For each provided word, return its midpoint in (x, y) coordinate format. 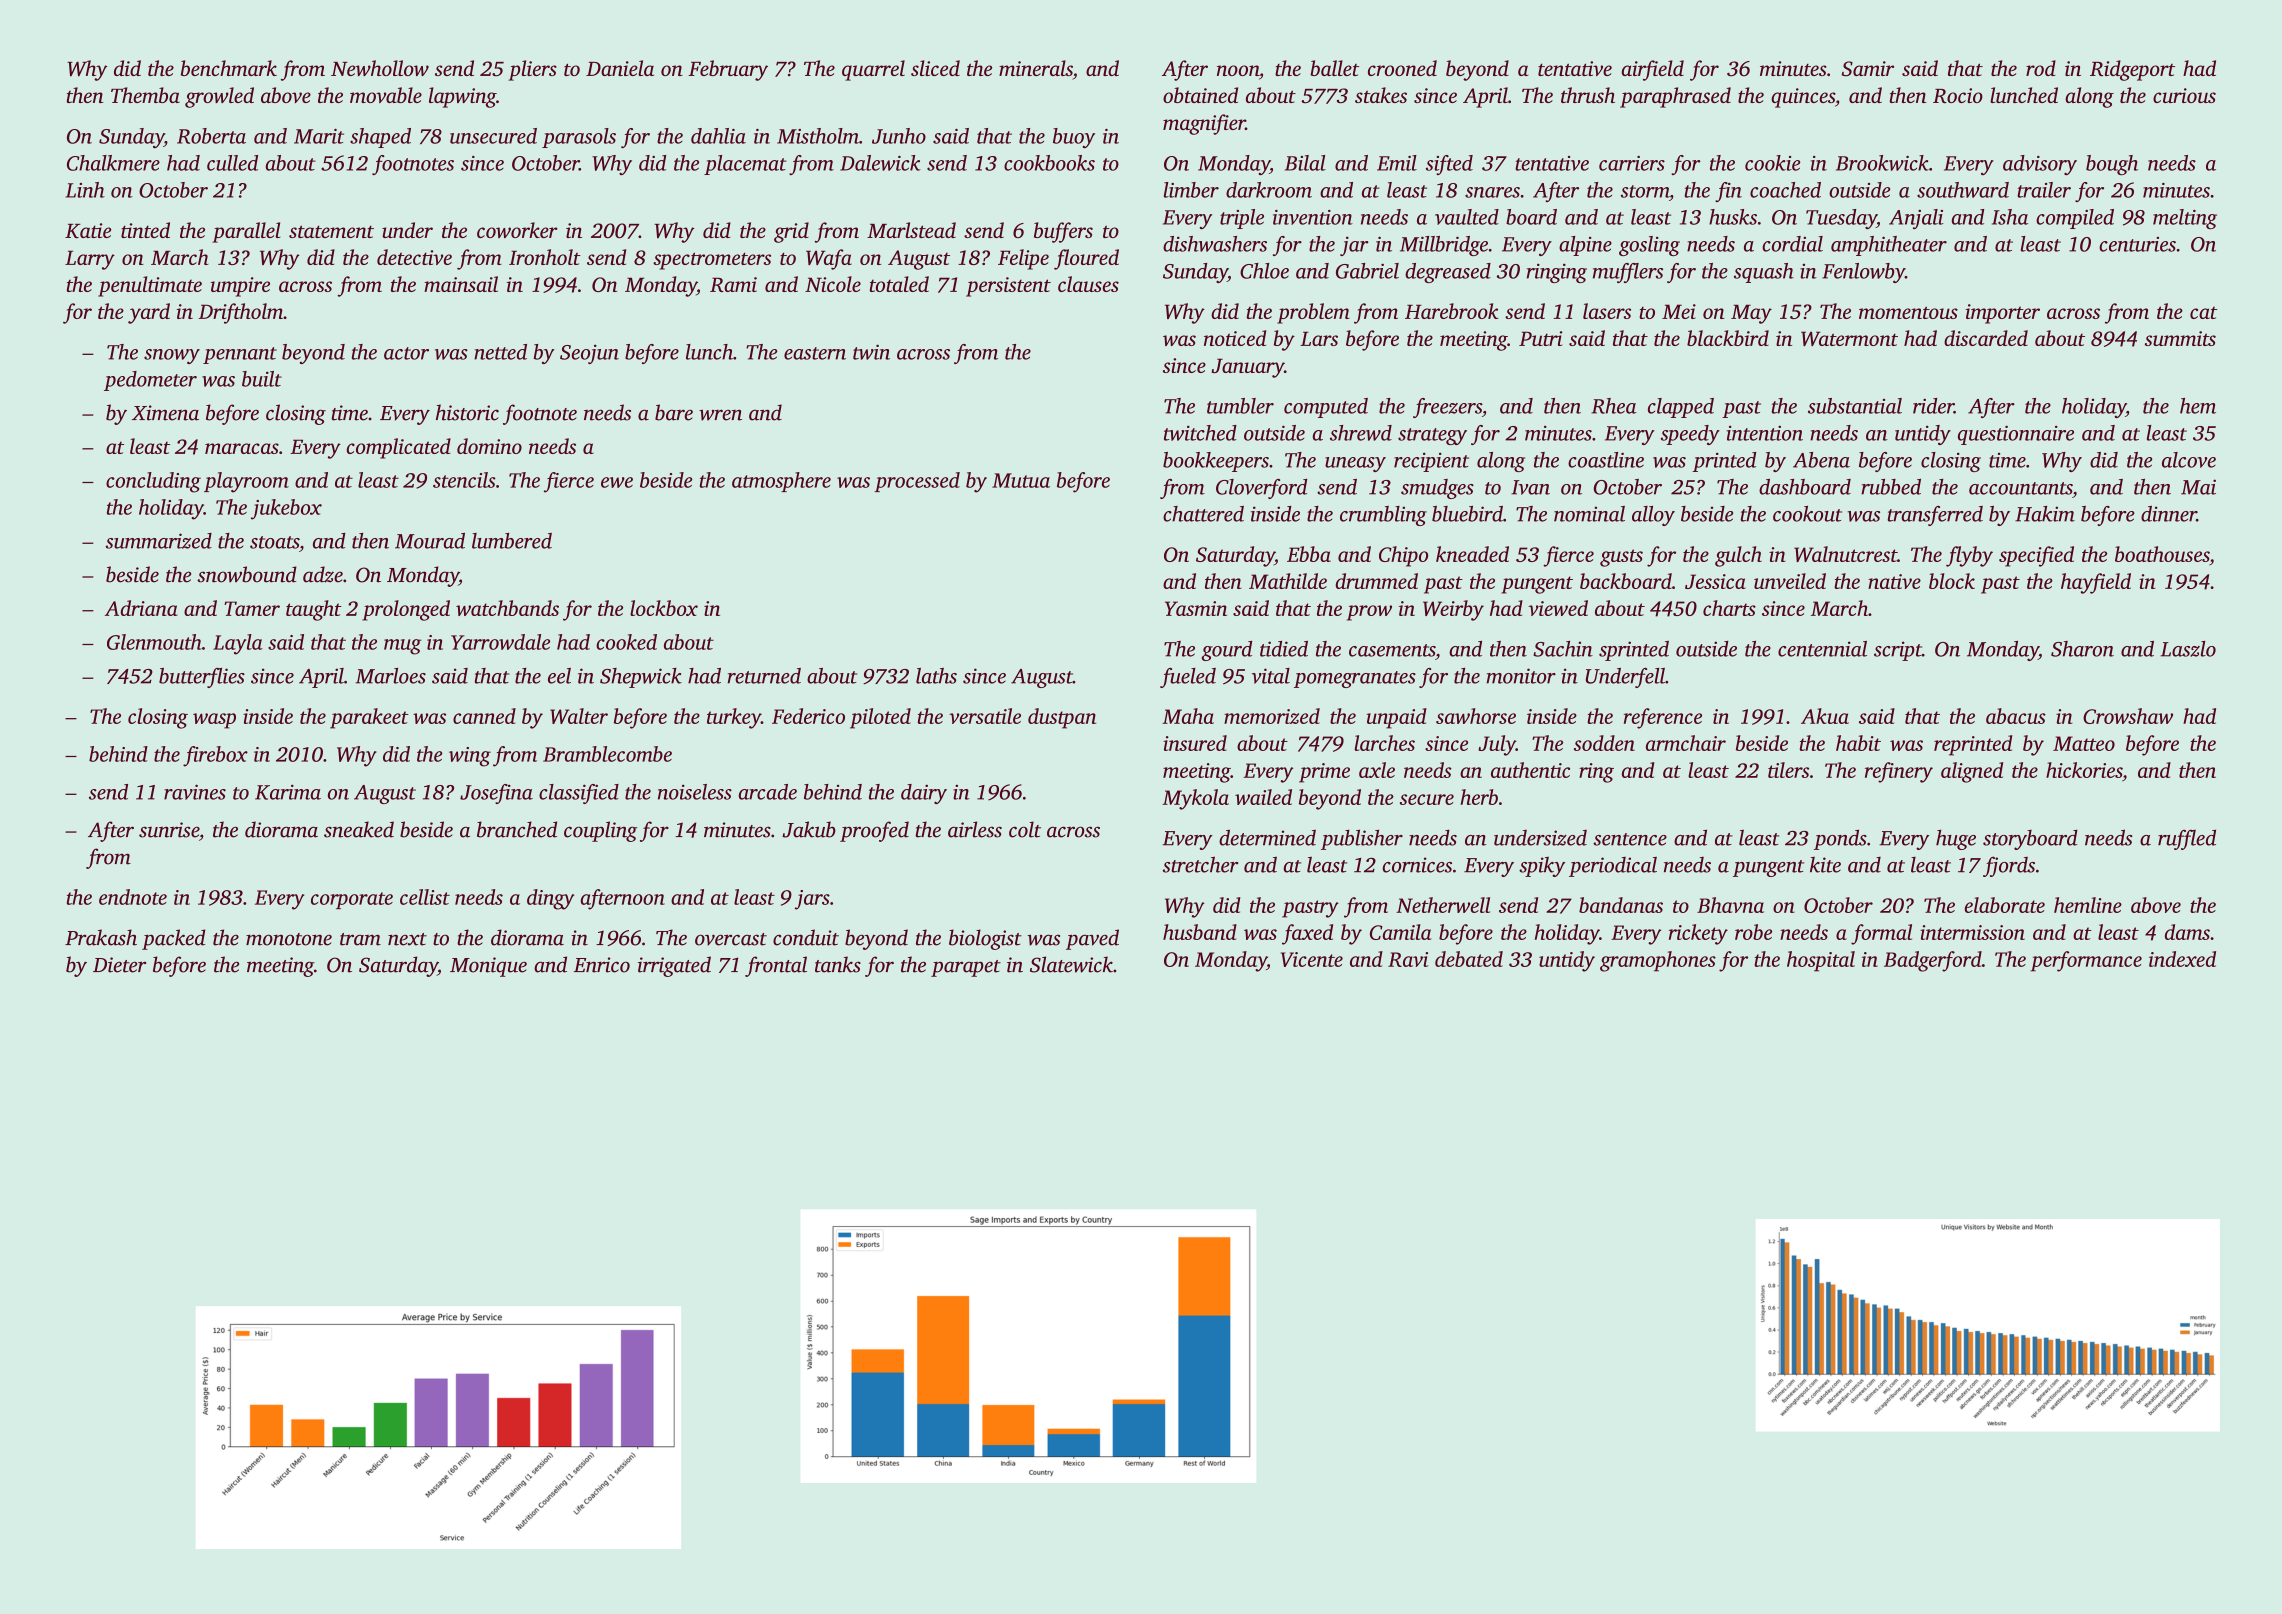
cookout (1807, 514)
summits (2180, 338)
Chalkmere (113, 163)
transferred (1935, 516)
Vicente (1312, 959)
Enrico (602, 965)
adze (323, 574)
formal (1881, 934)
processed (917, 482)
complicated (399, 448)
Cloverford (1261, 489)
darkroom (1269, 190)
